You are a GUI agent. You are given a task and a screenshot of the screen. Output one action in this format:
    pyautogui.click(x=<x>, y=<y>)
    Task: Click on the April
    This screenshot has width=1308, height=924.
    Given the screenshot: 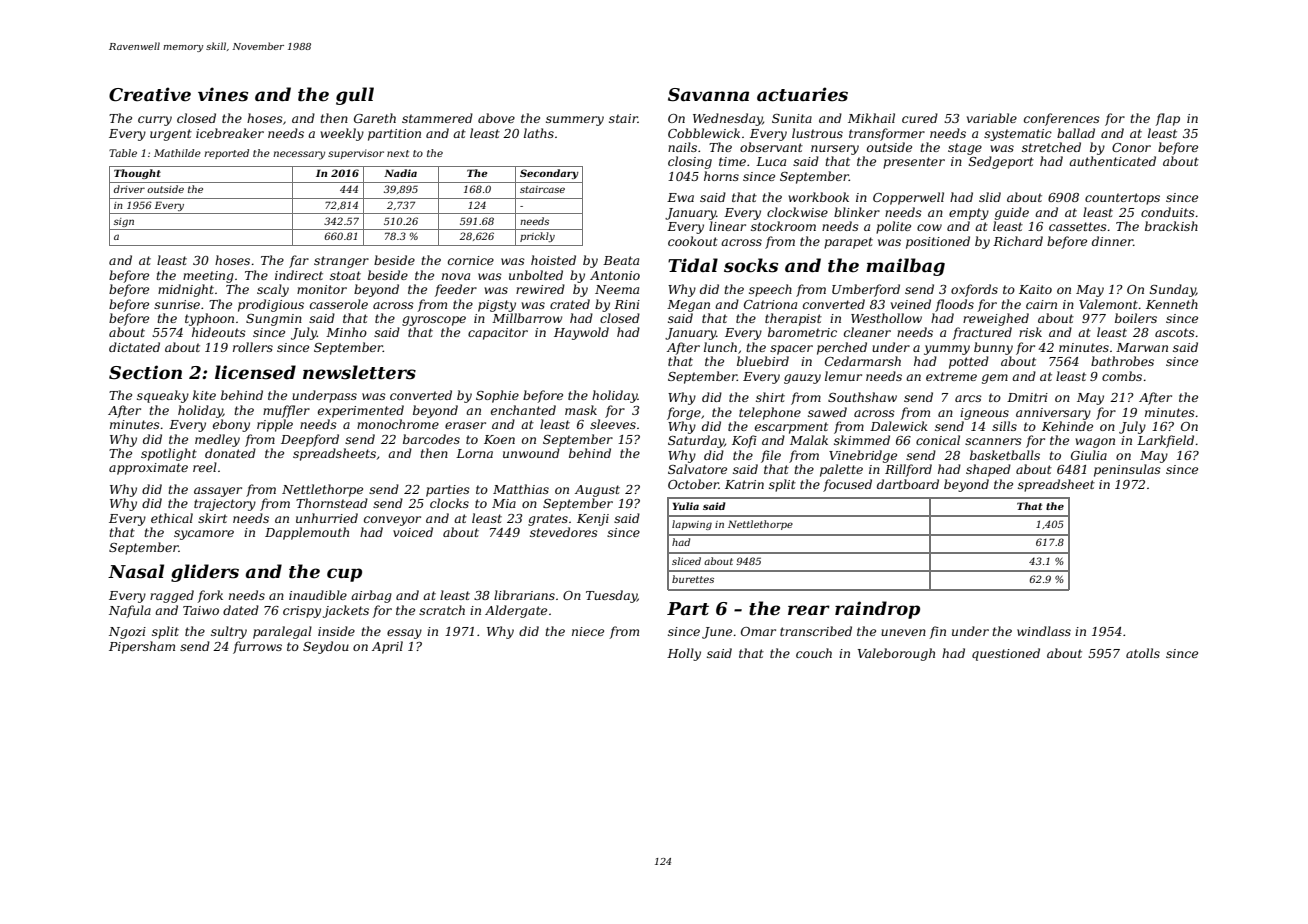 What is the action you would take?
    pyautogui.click(x=387, y=647)
